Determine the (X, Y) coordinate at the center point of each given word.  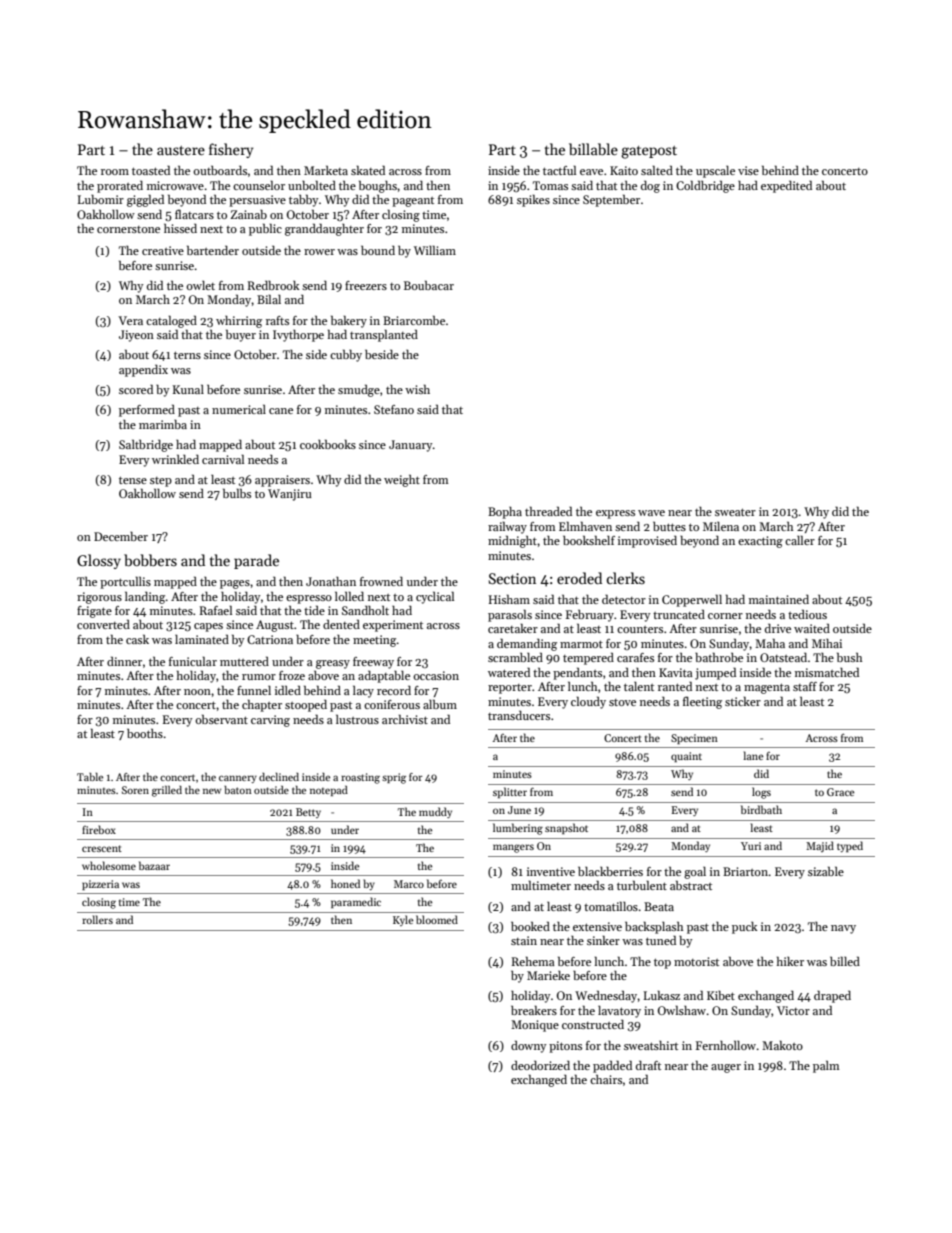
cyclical (435, 597)
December (121, 536)
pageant (413, 202)
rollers (97, 919)
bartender (213, 250)
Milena (721, 526)
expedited (786, 186)
